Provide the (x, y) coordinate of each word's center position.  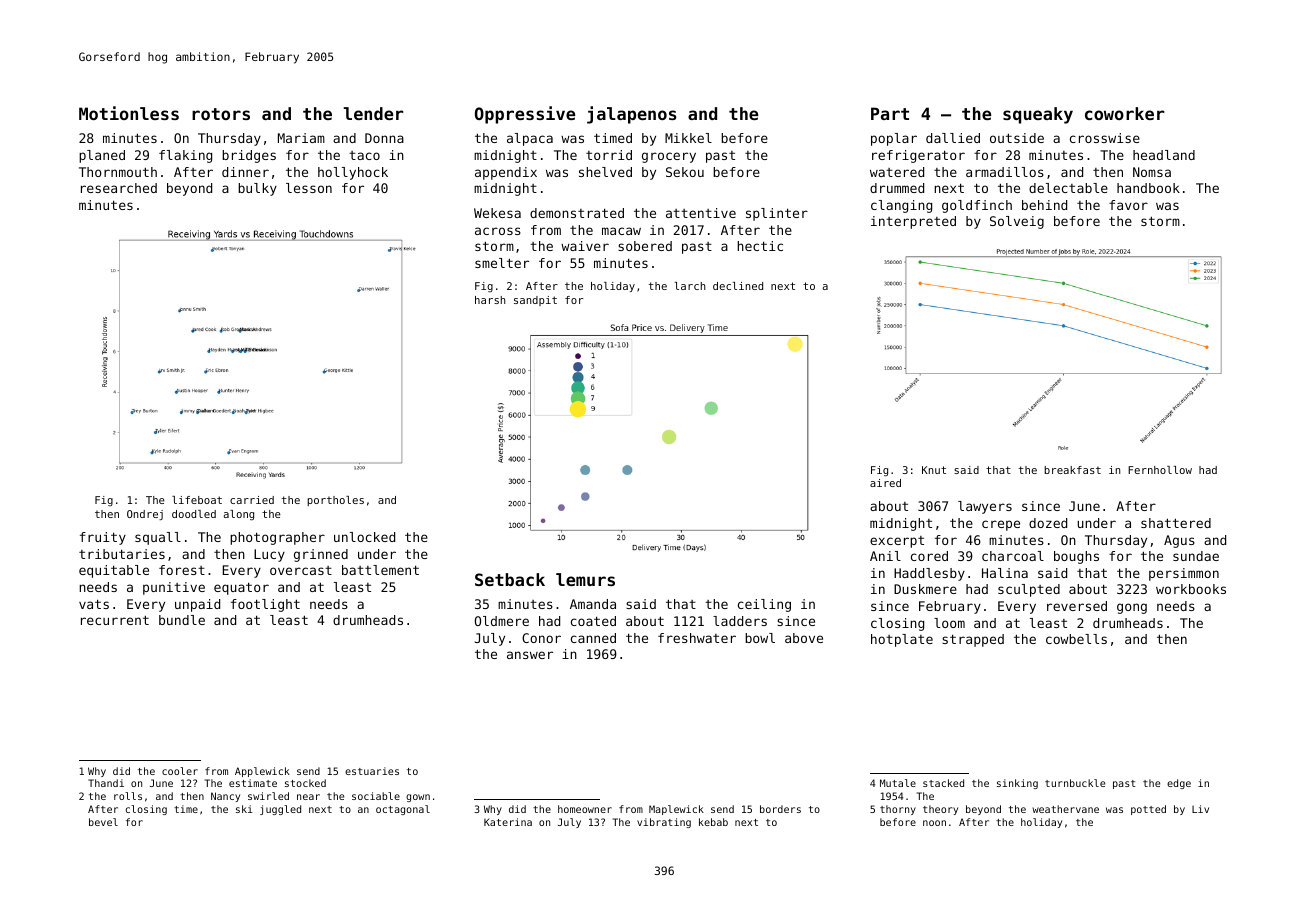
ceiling (764, 605)
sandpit (535, 301)
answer (530, 655)
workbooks (1191, 589)
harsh (490, 300)
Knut (934, 470)
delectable (1068, 188)
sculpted (1029, 590)
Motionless (129, 113)
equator (241, 588)
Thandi (106, 783)
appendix (506, 173)
